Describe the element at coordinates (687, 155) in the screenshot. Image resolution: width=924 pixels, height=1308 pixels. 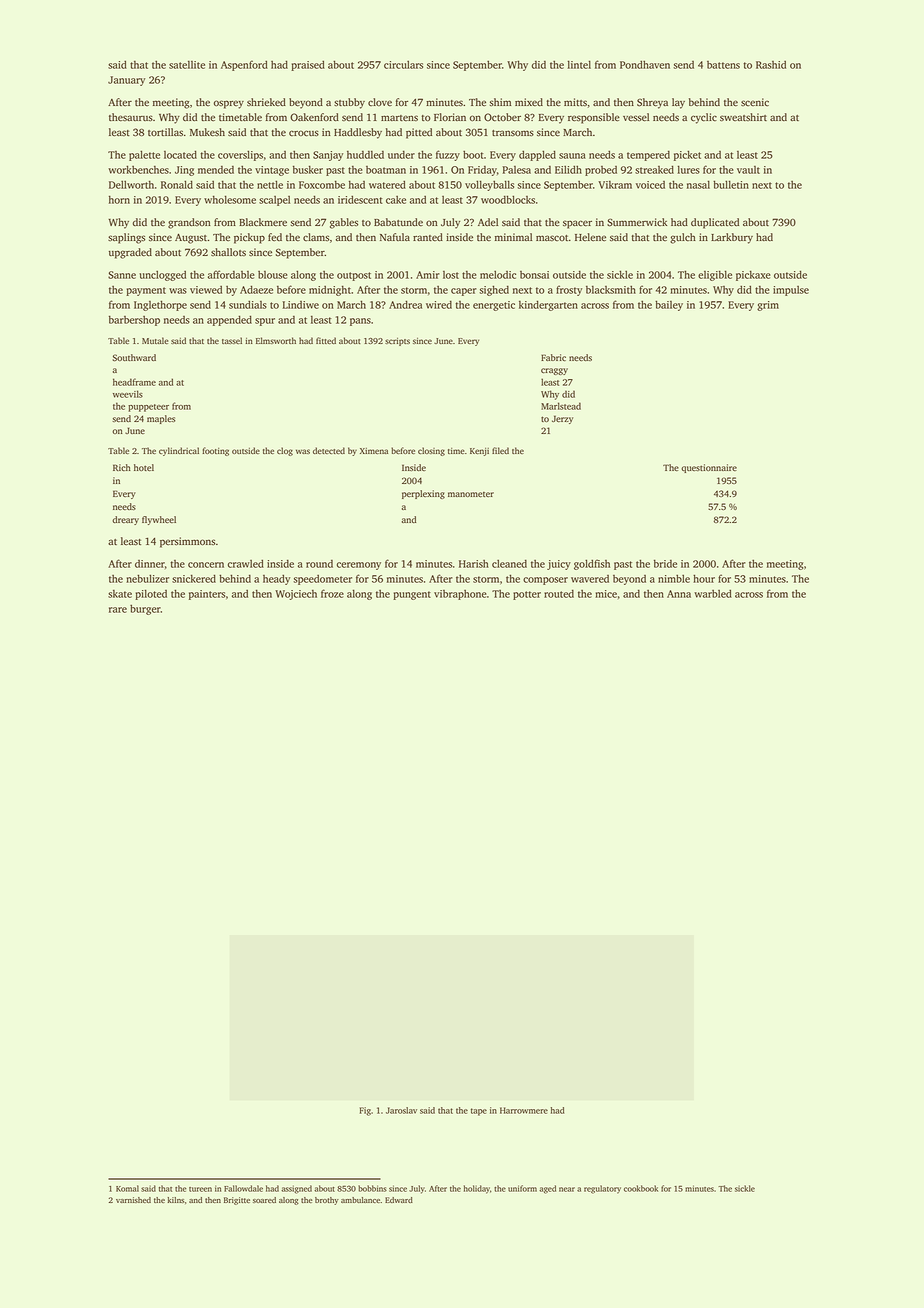
I see `picket` at that location.
